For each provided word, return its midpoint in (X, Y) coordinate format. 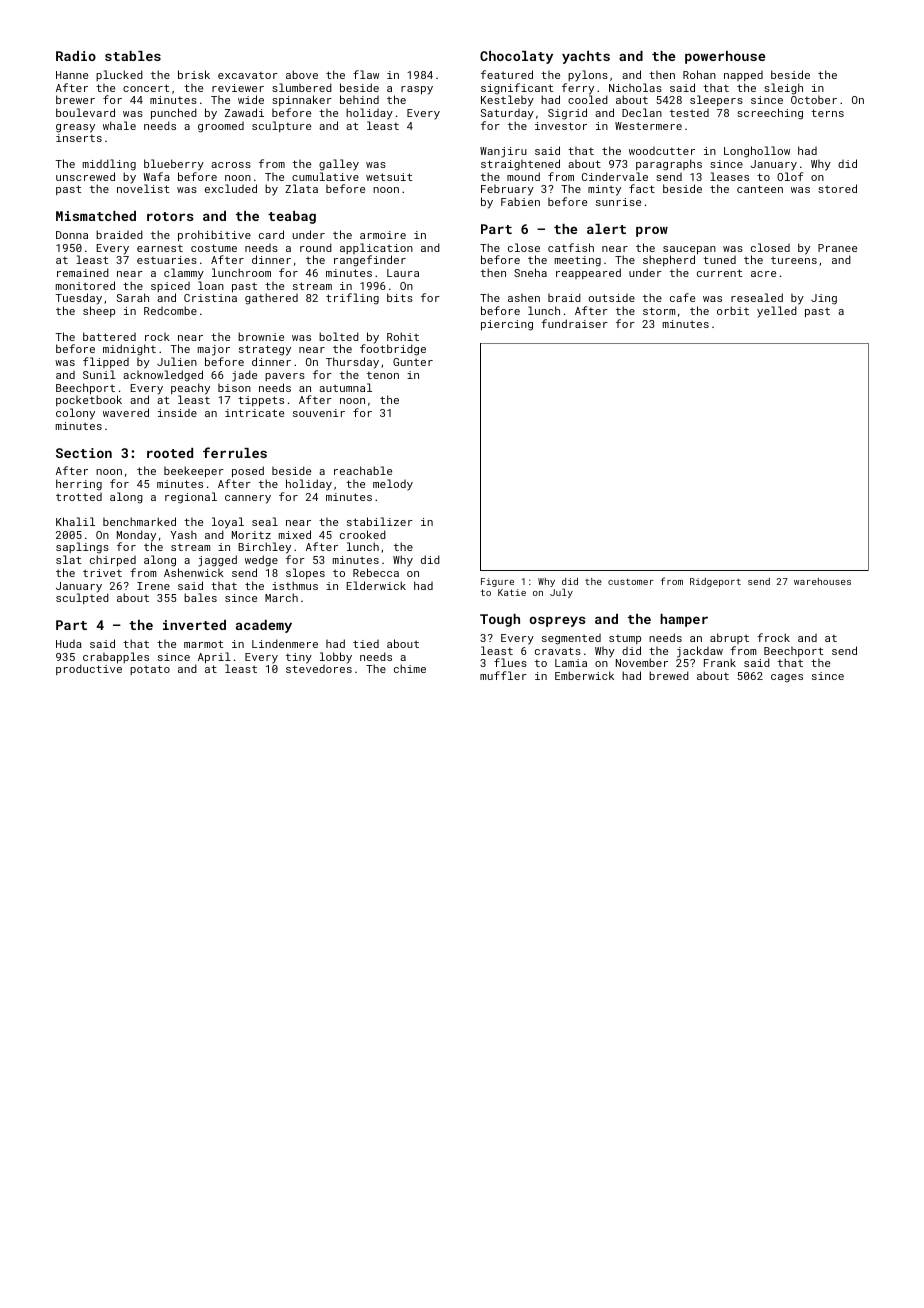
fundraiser (574, 323)
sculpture (281, 126)
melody (393, 485)
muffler (503, 675)
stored (837, 188)
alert (606, 229)
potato (150, 670)
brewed (669, 675)
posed (248, 472)
